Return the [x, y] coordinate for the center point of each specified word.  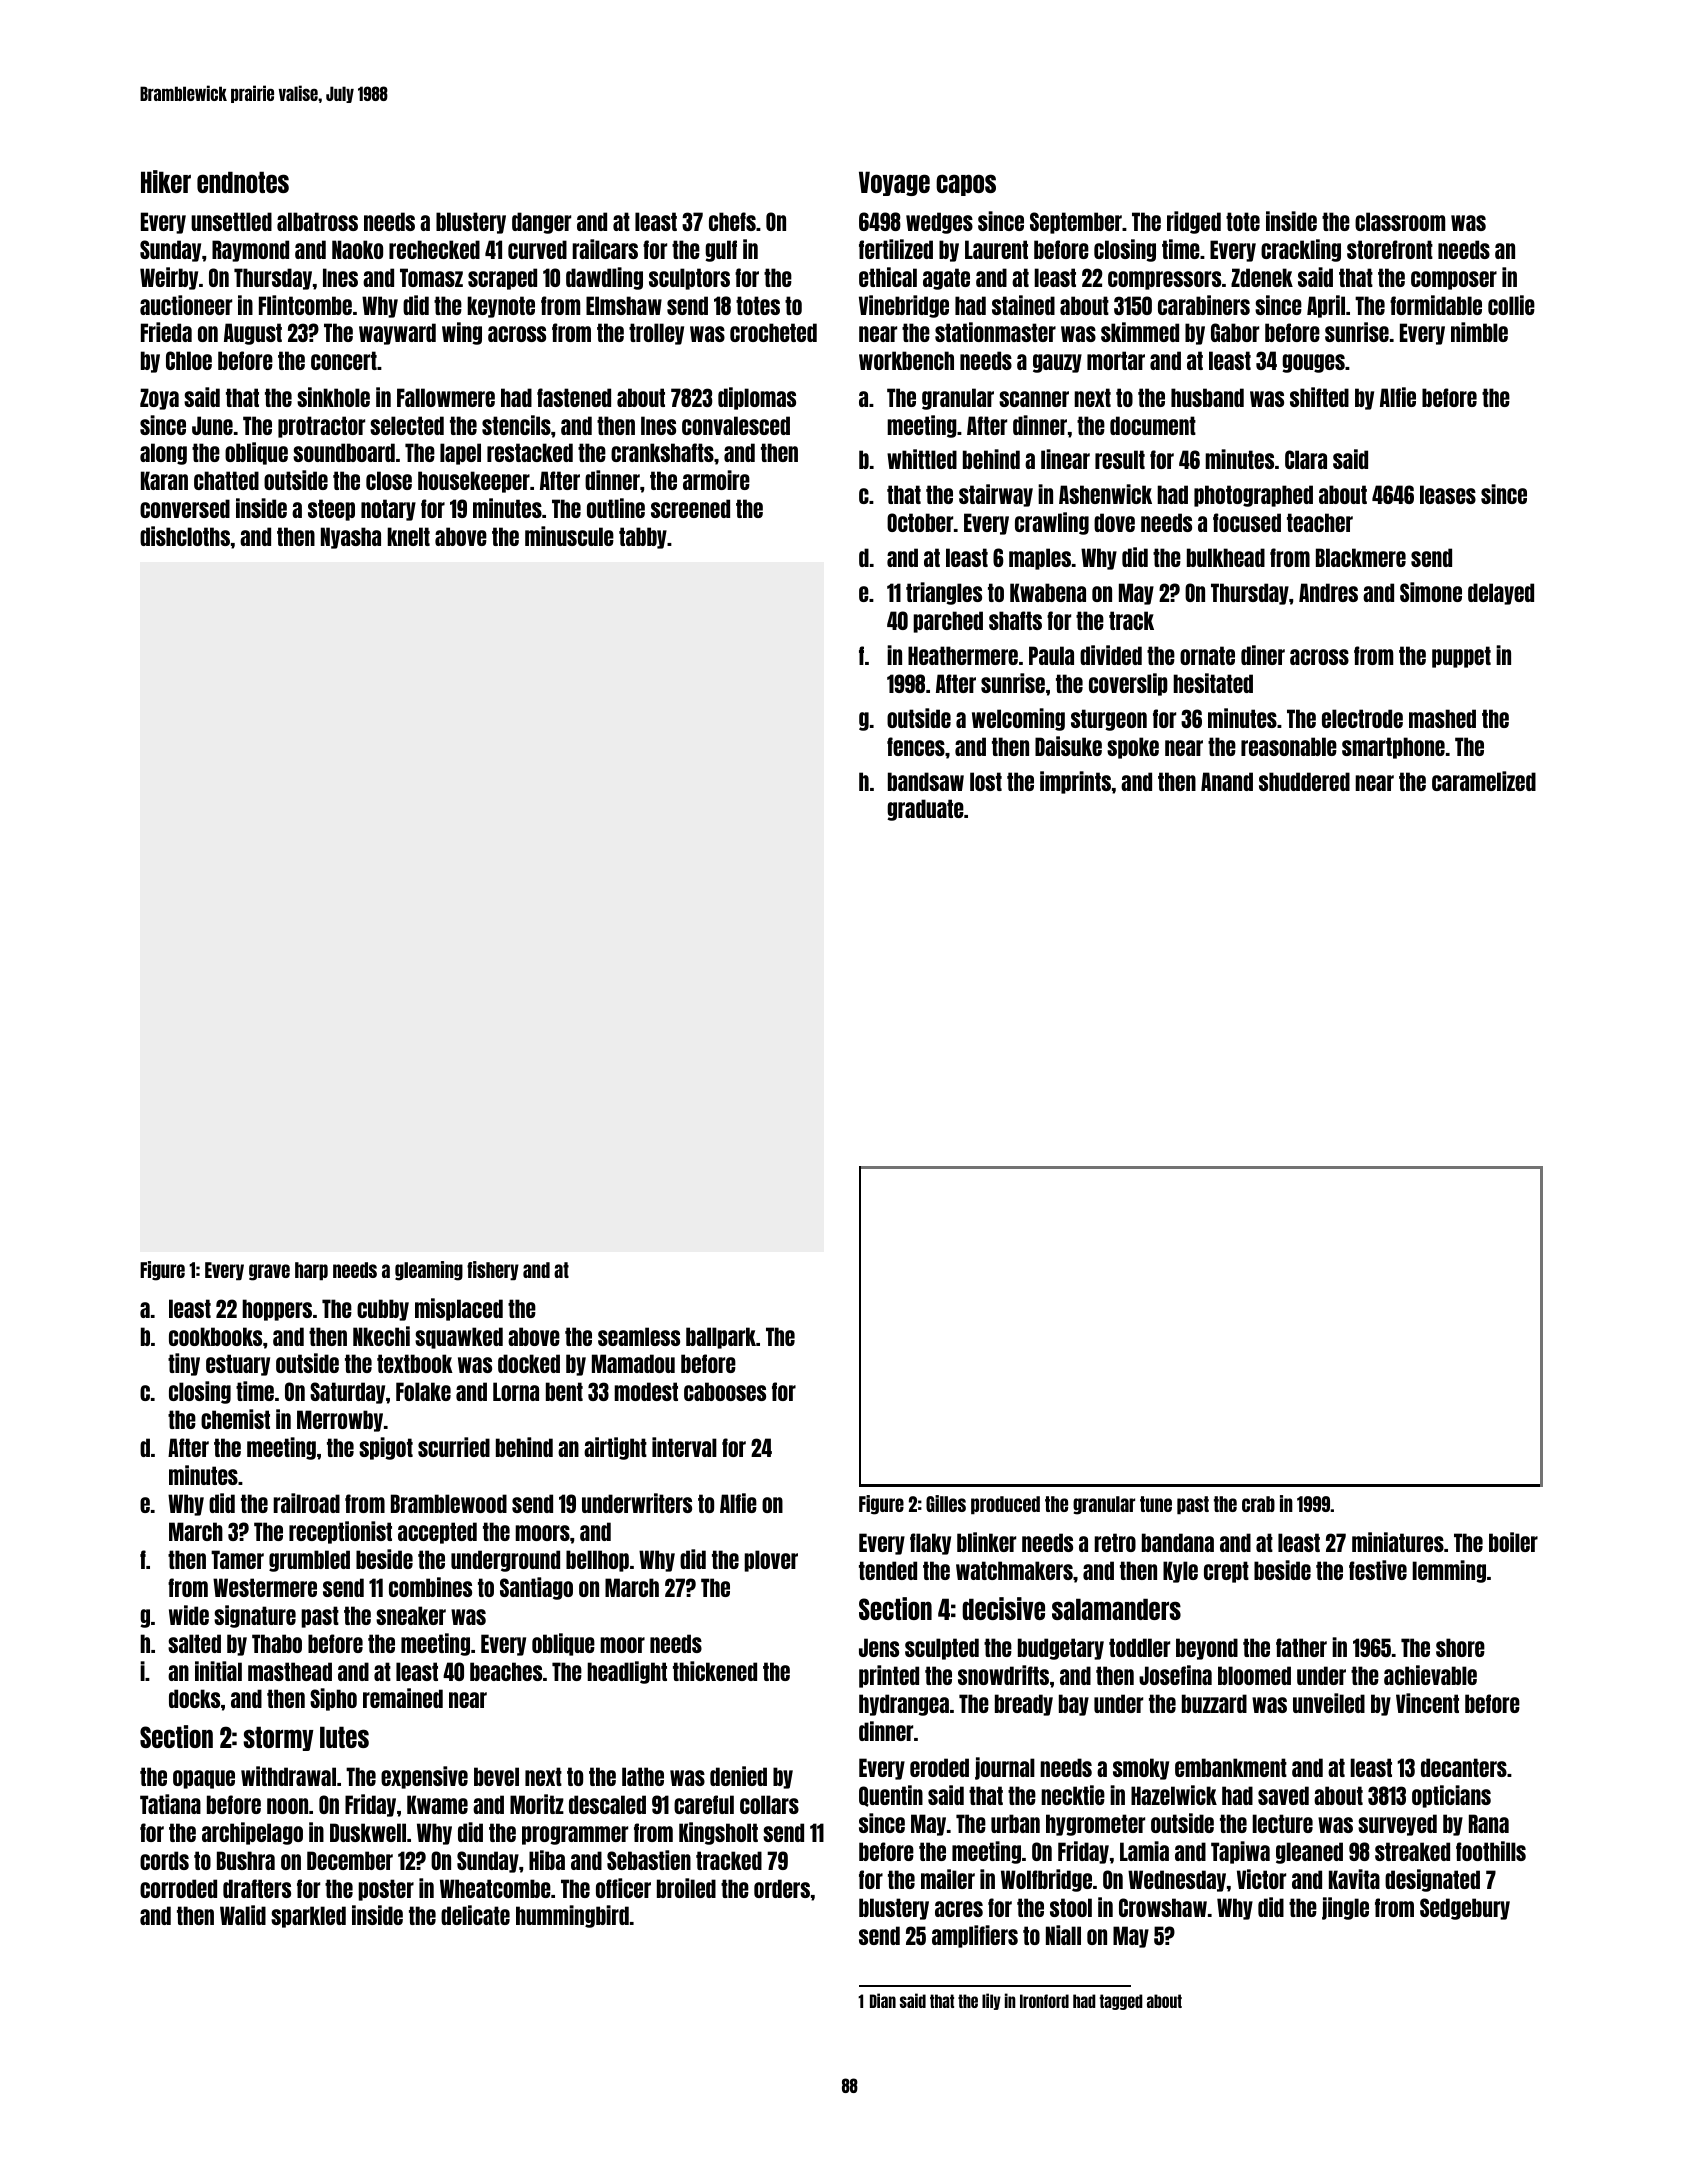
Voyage [894, 183]
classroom [1400, 221]
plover [771, 1561]
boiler [1513, 1542]
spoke [1133, 748]
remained [403, 1698]
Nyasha [351, 538]
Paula [1051, 655]
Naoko [357, 249]
